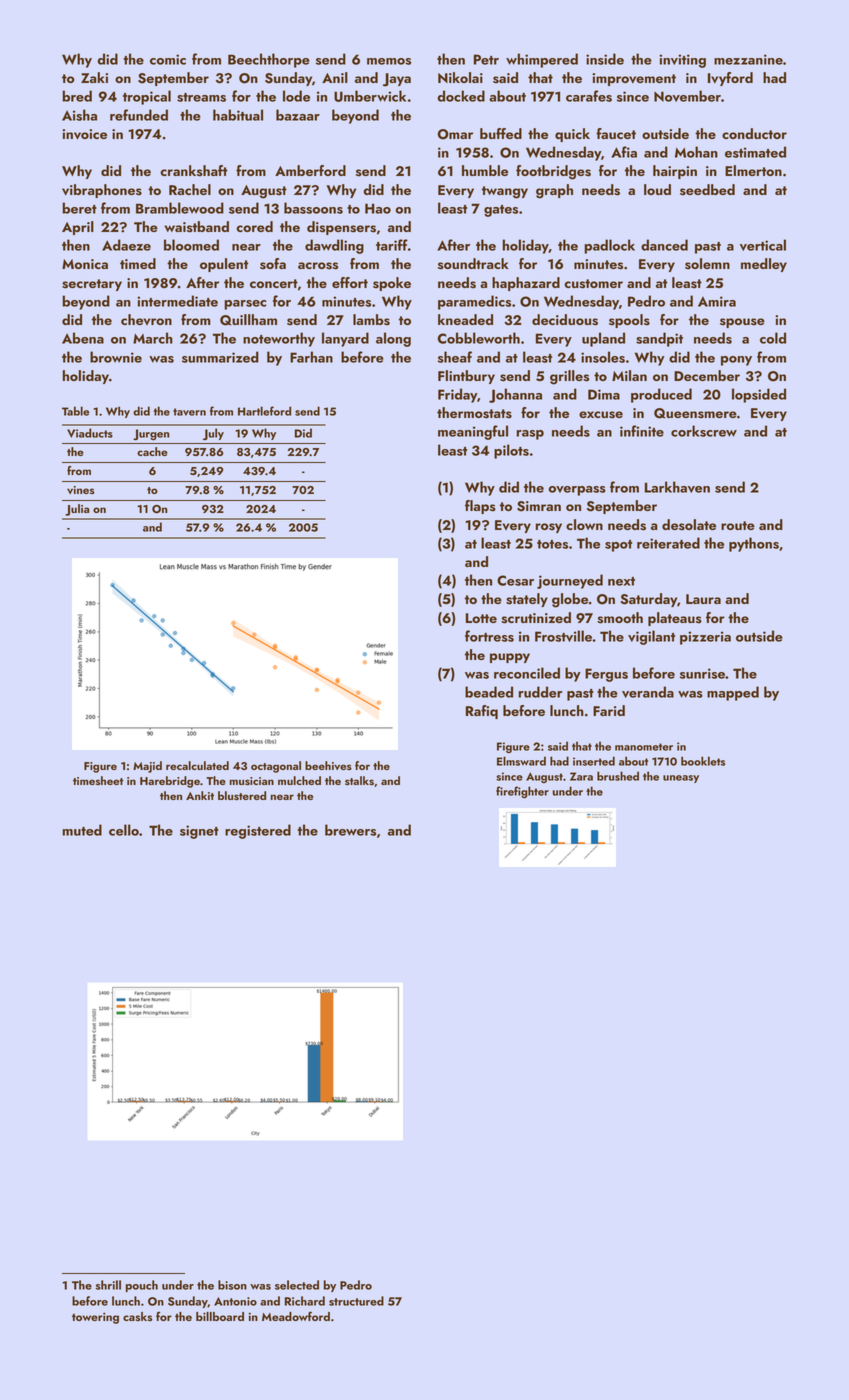 This page has height=1400, width=849. I want to click on thermostats, so click(474, 413).
